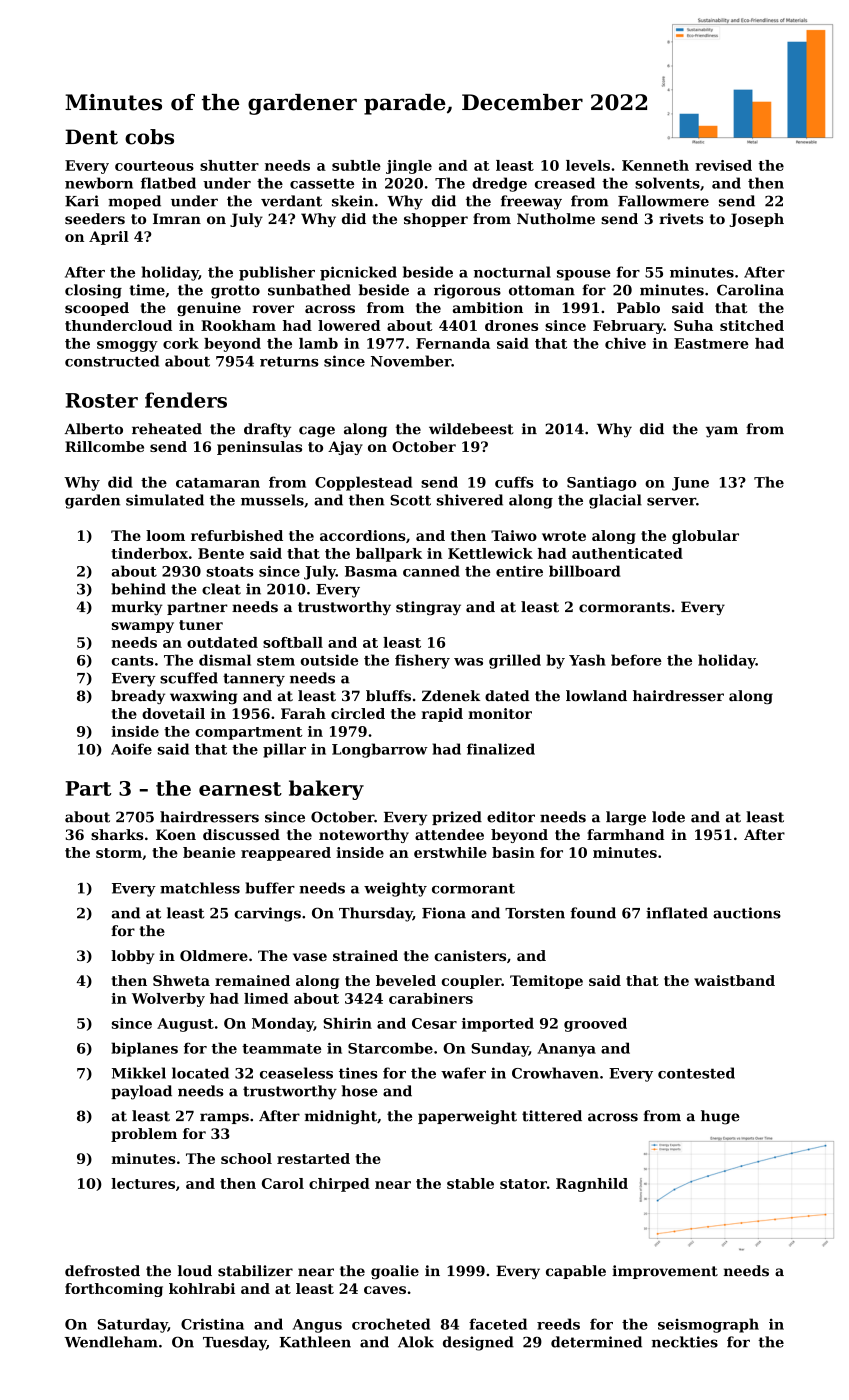  Describe the element at coordinates (97, 309) in the image. I see `scooped` at that location.
